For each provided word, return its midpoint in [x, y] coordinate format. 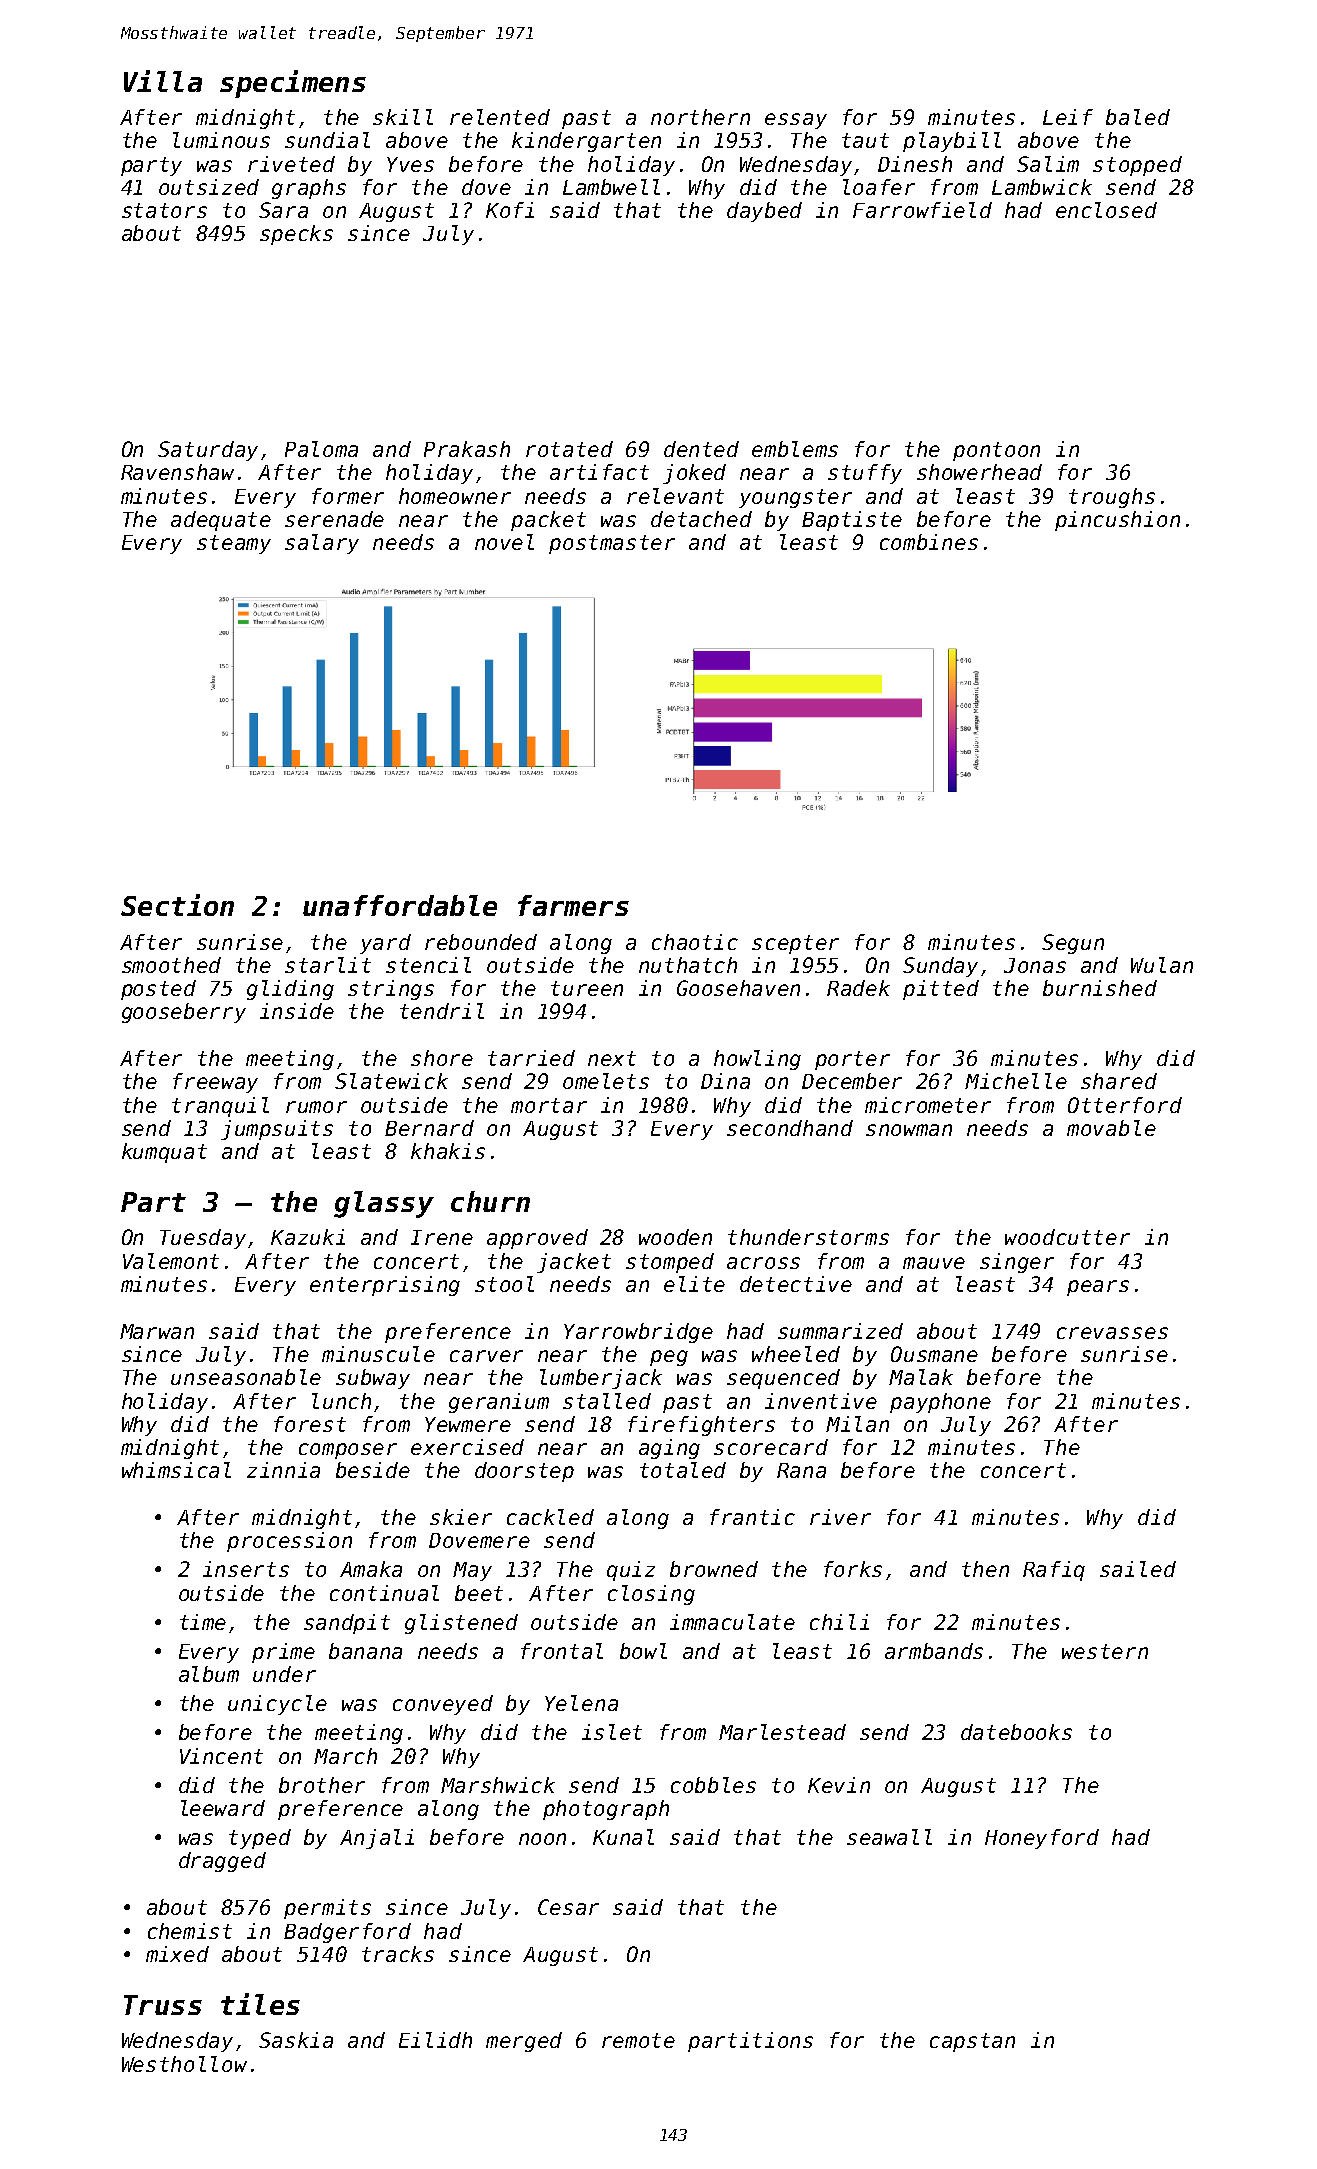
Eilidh [435, 2040]
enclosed [1106, 210]
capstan [972, 2042]
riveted [291, 164]
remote [638, 2040]
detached [701, 519]
